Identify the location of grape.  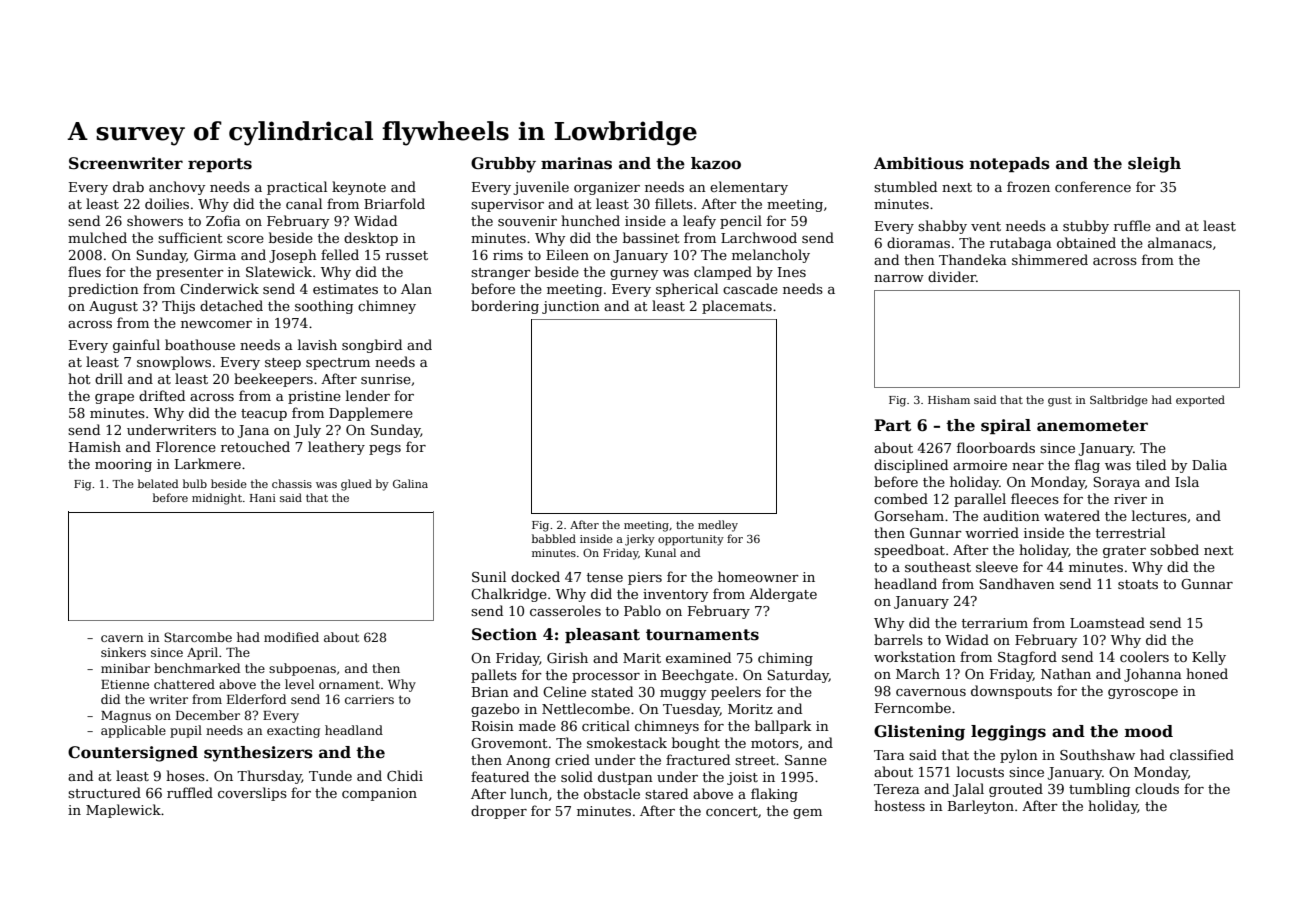
(114, 399).
